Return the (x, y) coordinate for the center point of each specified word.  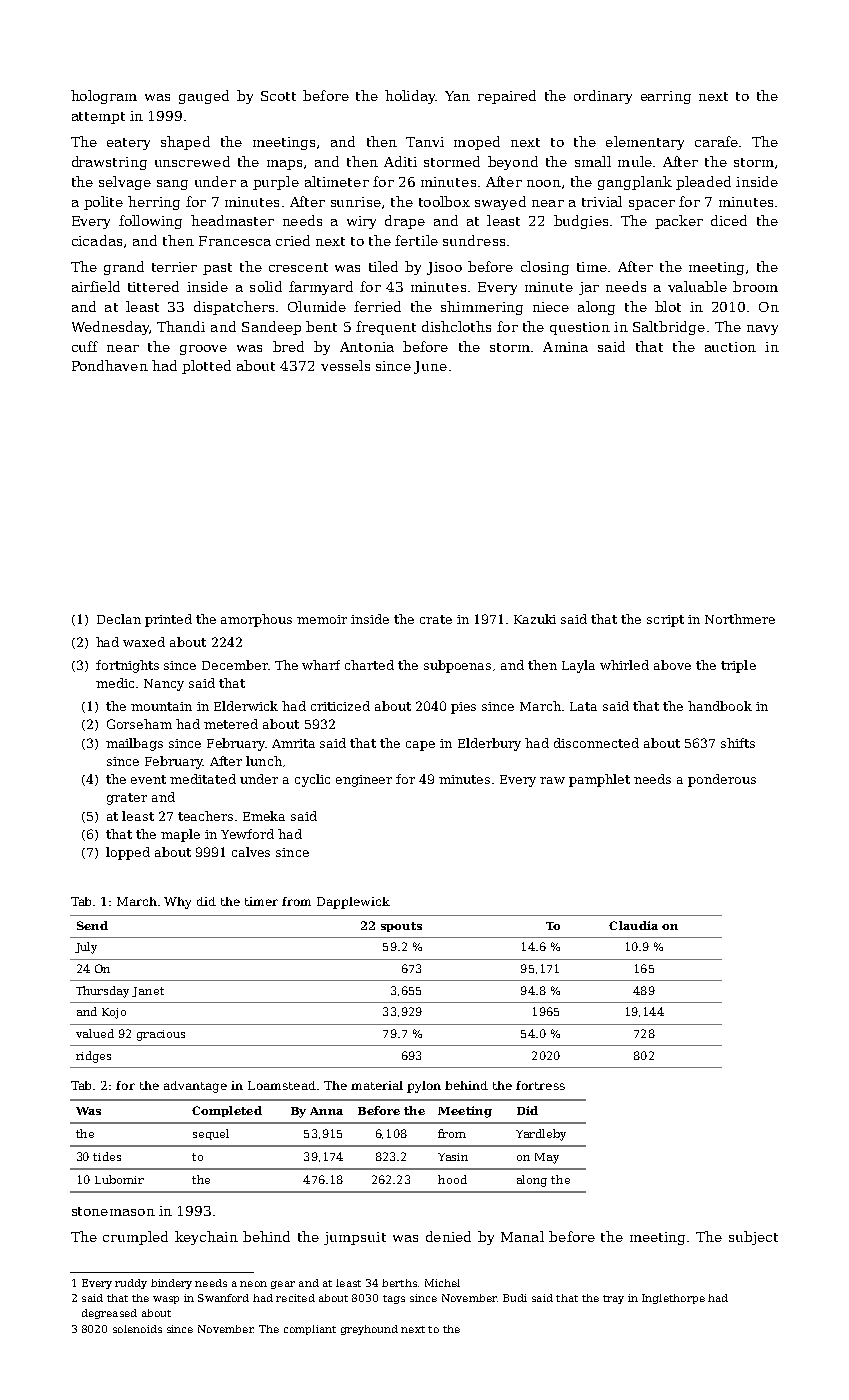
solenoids (137, 1329)
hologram (104, 97)
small (593, 161)
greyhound (369, 1330)
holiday (410, 97)
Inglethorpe (673, 1299)
